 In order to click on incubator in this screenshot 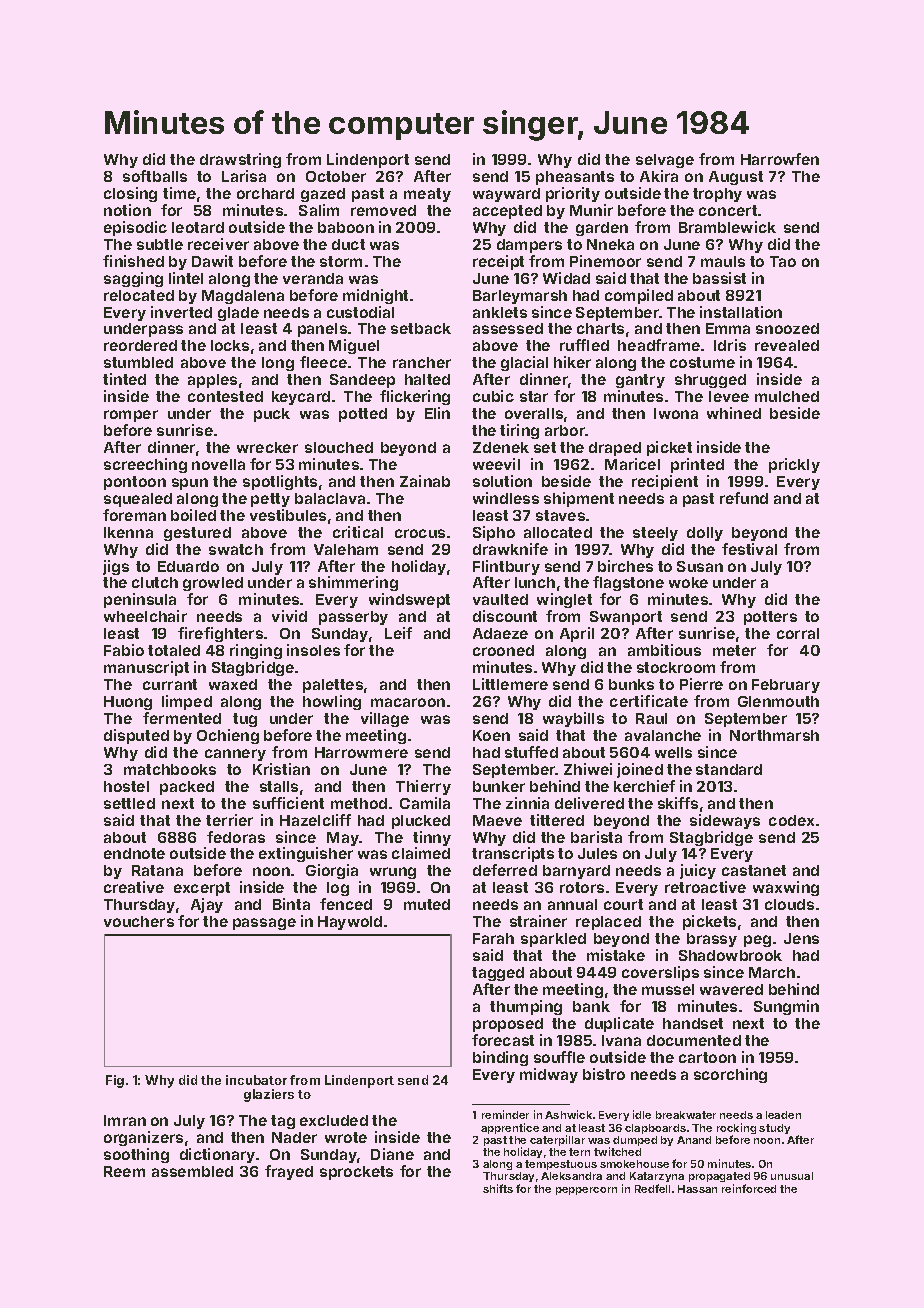, I will do `click(256, 1080)`.
